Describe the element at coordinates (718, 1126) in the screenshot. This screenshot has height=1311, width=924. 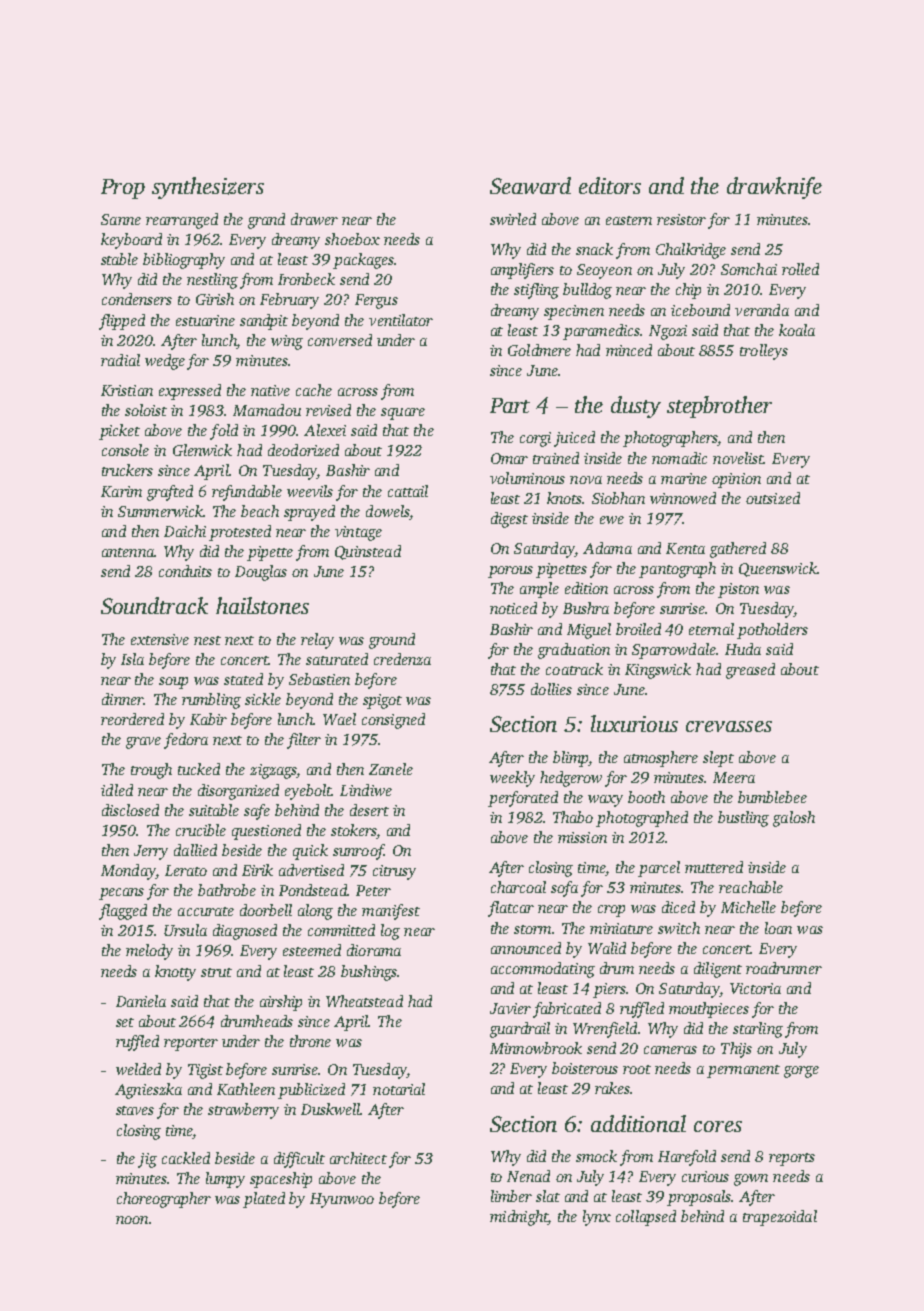
I see `cores` at that location.
